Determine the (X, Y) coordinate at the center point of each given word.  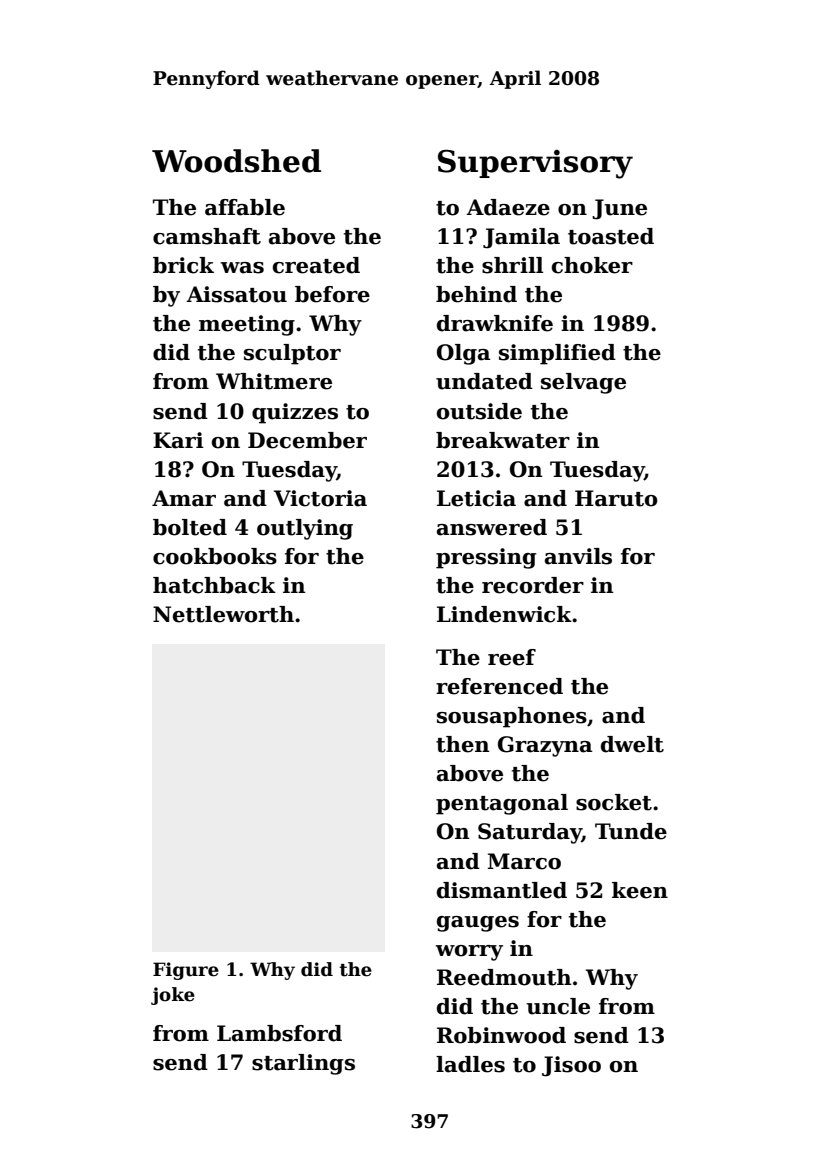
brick (183, 265)
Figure (186, 971)
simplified (557, 354)
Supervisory (535, 164)
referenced (499, 686)
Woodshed (236, 161)
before (332, 294)
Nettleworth (223, 614)
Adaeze (508, 207)
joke (173, 996)
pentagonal (502, 804)
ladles (470, 1064)
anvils (578, 556)
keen (640, 890)
